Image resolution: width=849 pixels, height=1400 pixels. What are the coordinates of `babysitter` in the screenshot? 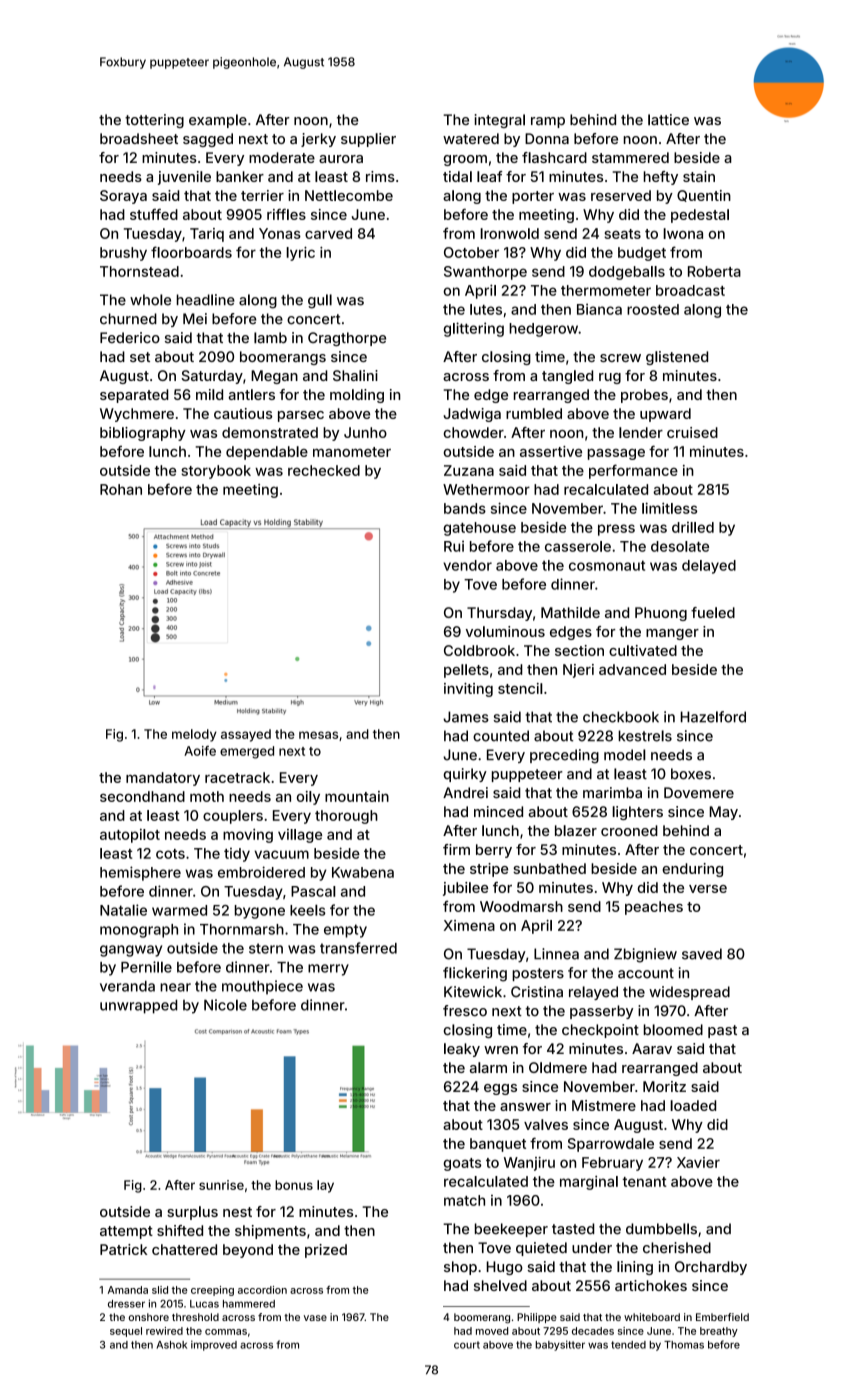 It's located at (560, 1345).
